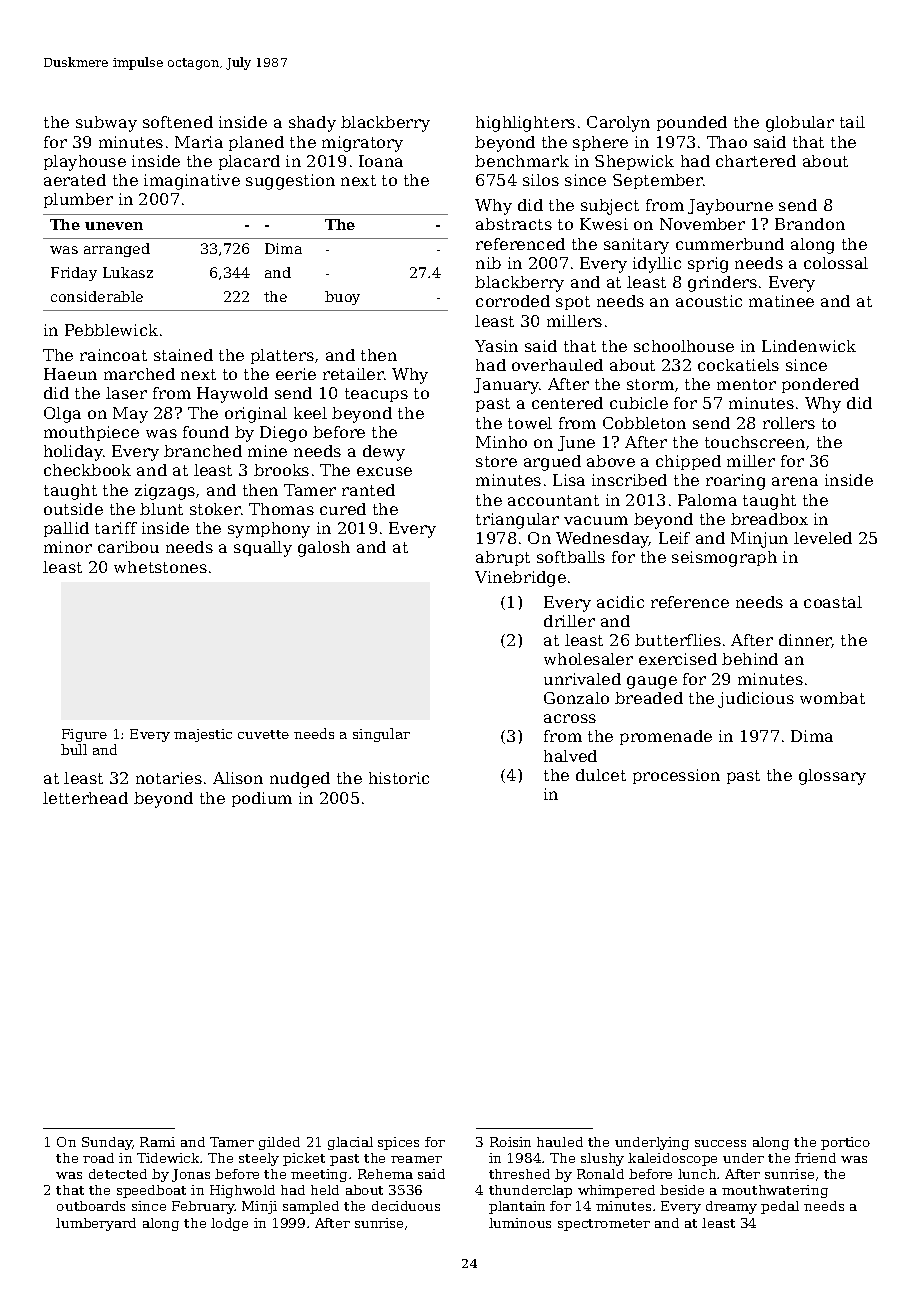 Image resolution: width=924 pixels, height=1308 pixels. Describe the element at coordinates (775, 1191) in the document. I see `mouthwatering` at that location.
